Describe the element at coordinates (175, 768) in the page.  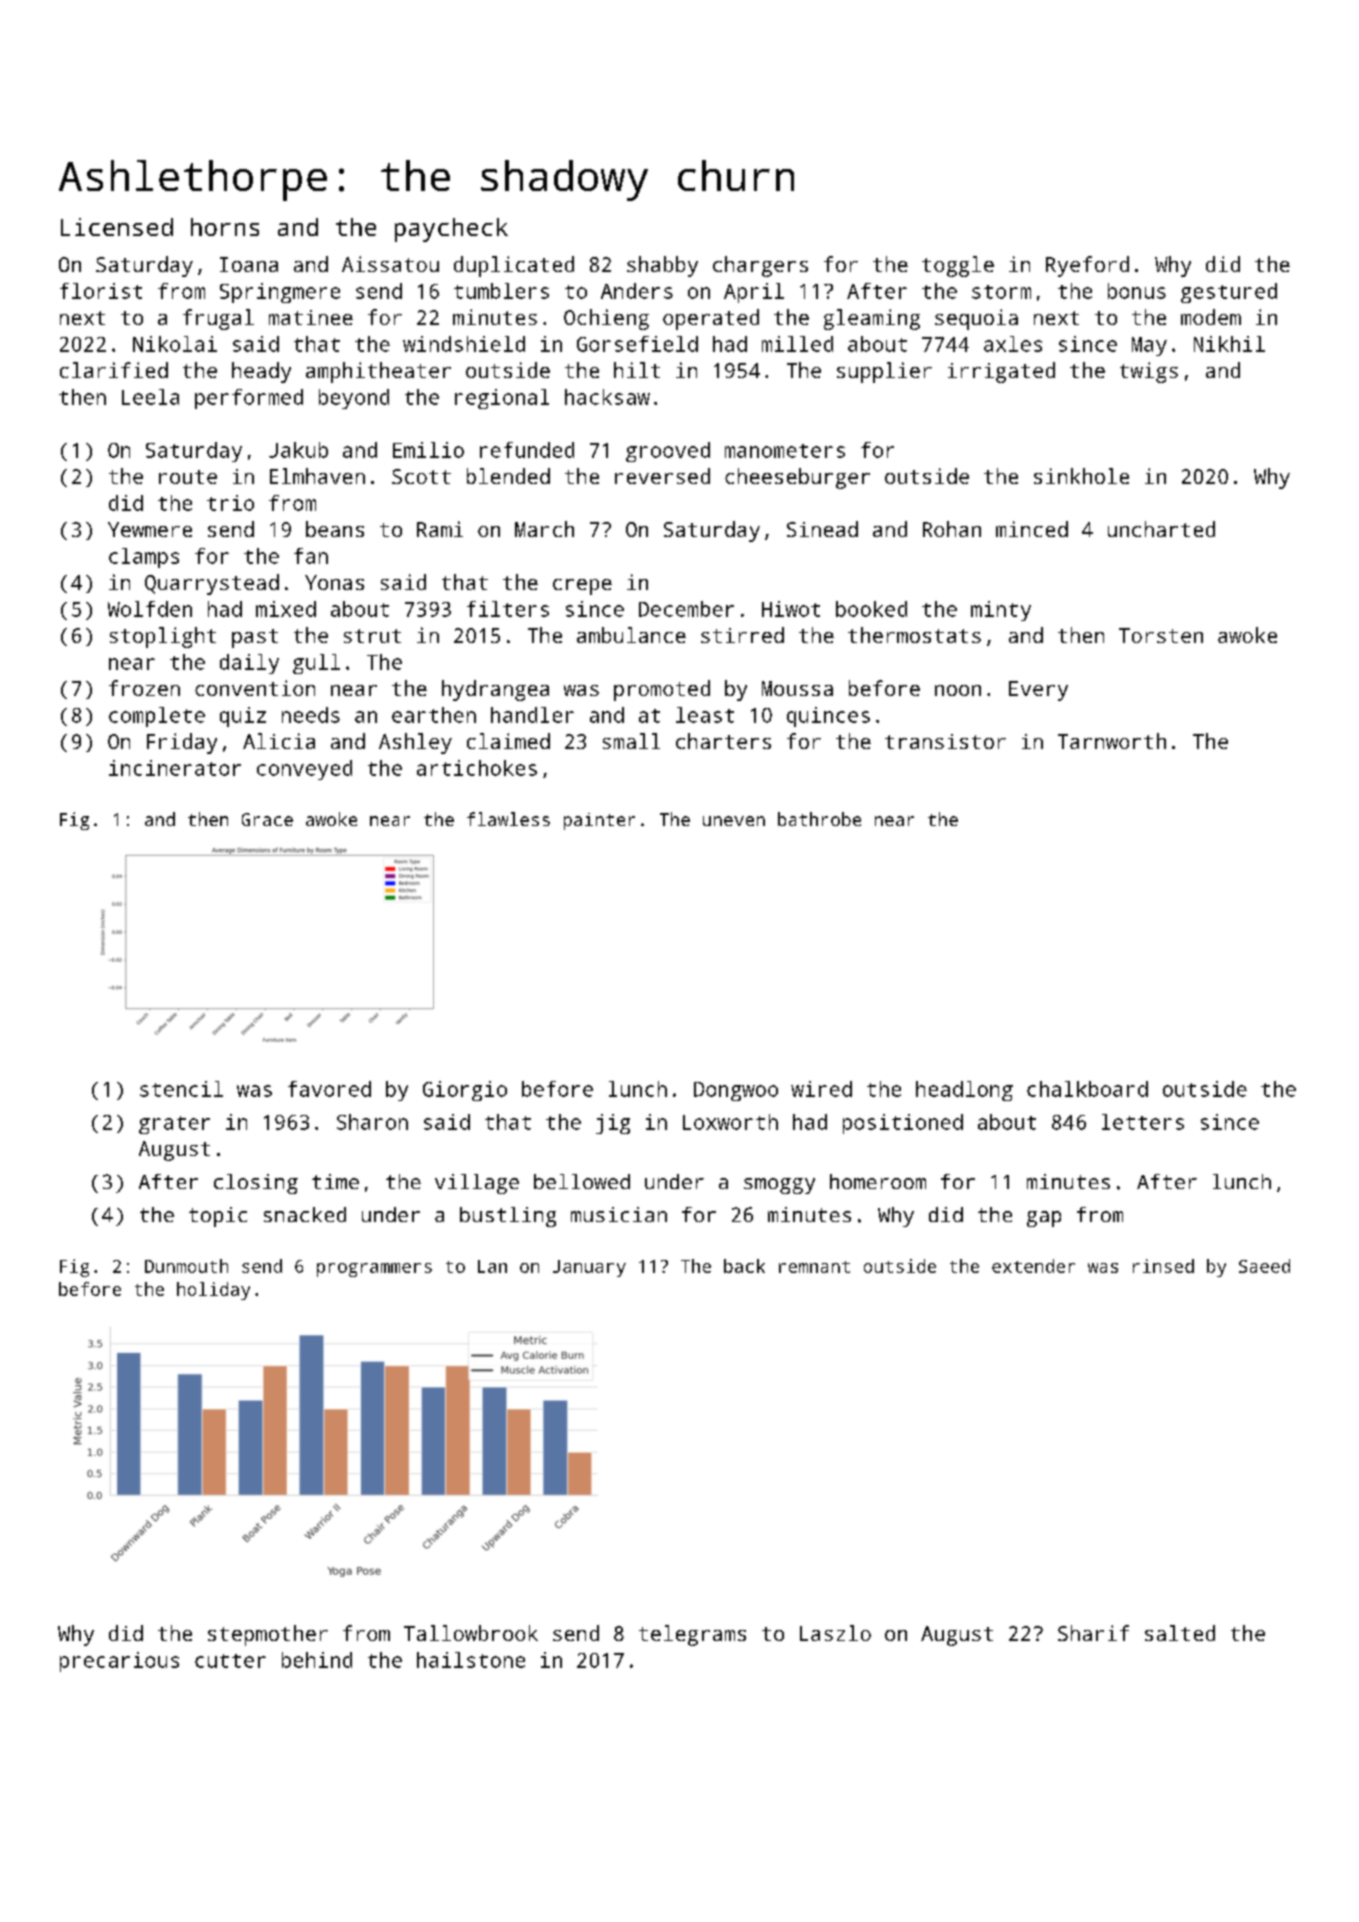
I see `incinerator` at that location.
